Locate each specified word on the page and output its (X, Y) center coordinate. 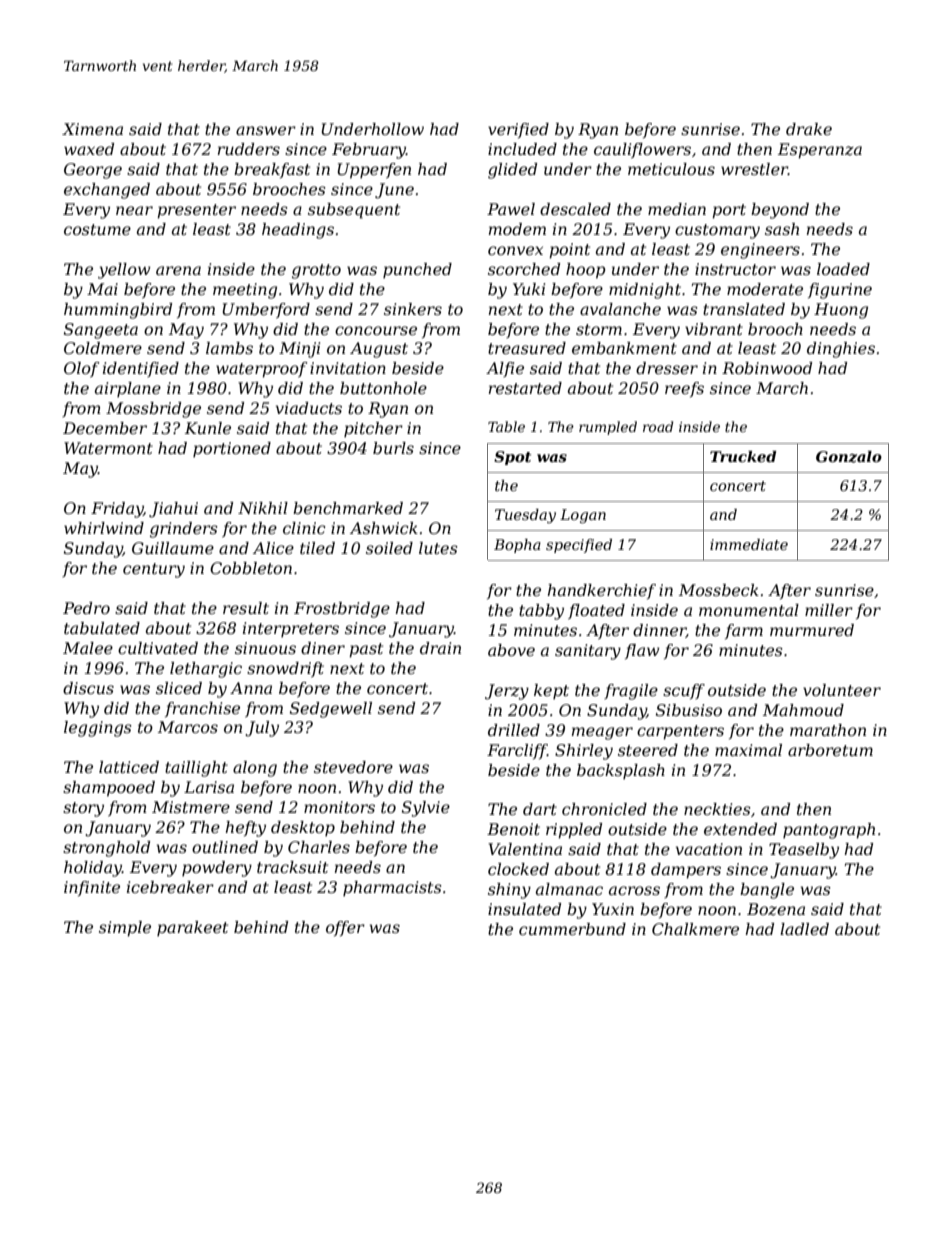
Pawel (511, 209)
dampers (686, 871)
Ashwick (384, 528)
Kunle (208, 428)
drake (809, 129)
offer (345, 928)
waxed (89, 149)
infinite (92, 888)
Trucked (743, 456)
